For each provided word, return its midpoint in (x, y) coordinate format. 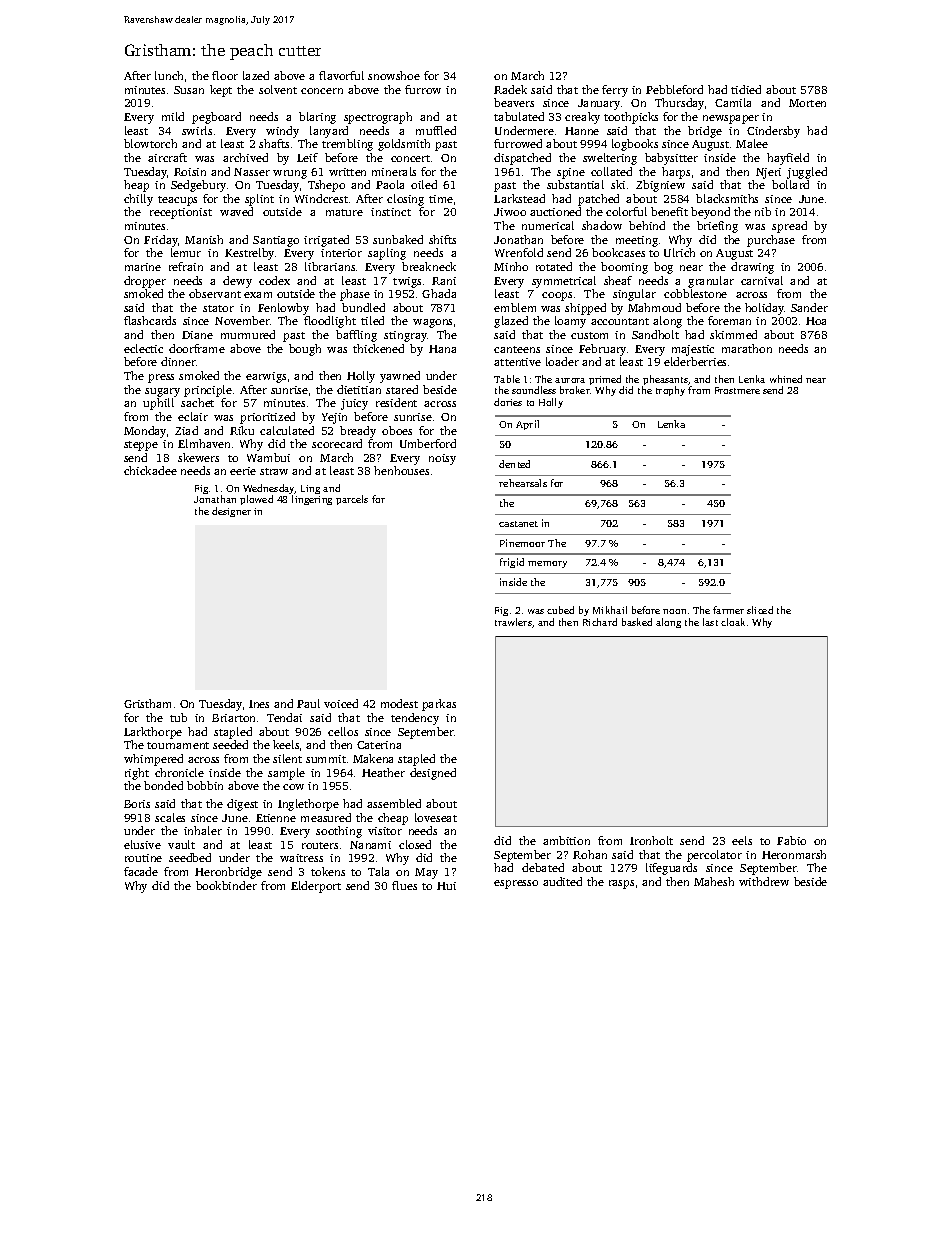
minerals (394, 171)
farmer (728, 610)
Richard (600, 622)
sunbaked (398, 239)
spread (789, 227)
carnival (762, 280)
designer (231, 512)
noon (674, 611)
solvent (278, 89)
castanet (518, 524)
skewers (198, 457)
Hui (446, 886)
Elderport (316, 887)
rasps (621, 884)
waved (236, 211)
